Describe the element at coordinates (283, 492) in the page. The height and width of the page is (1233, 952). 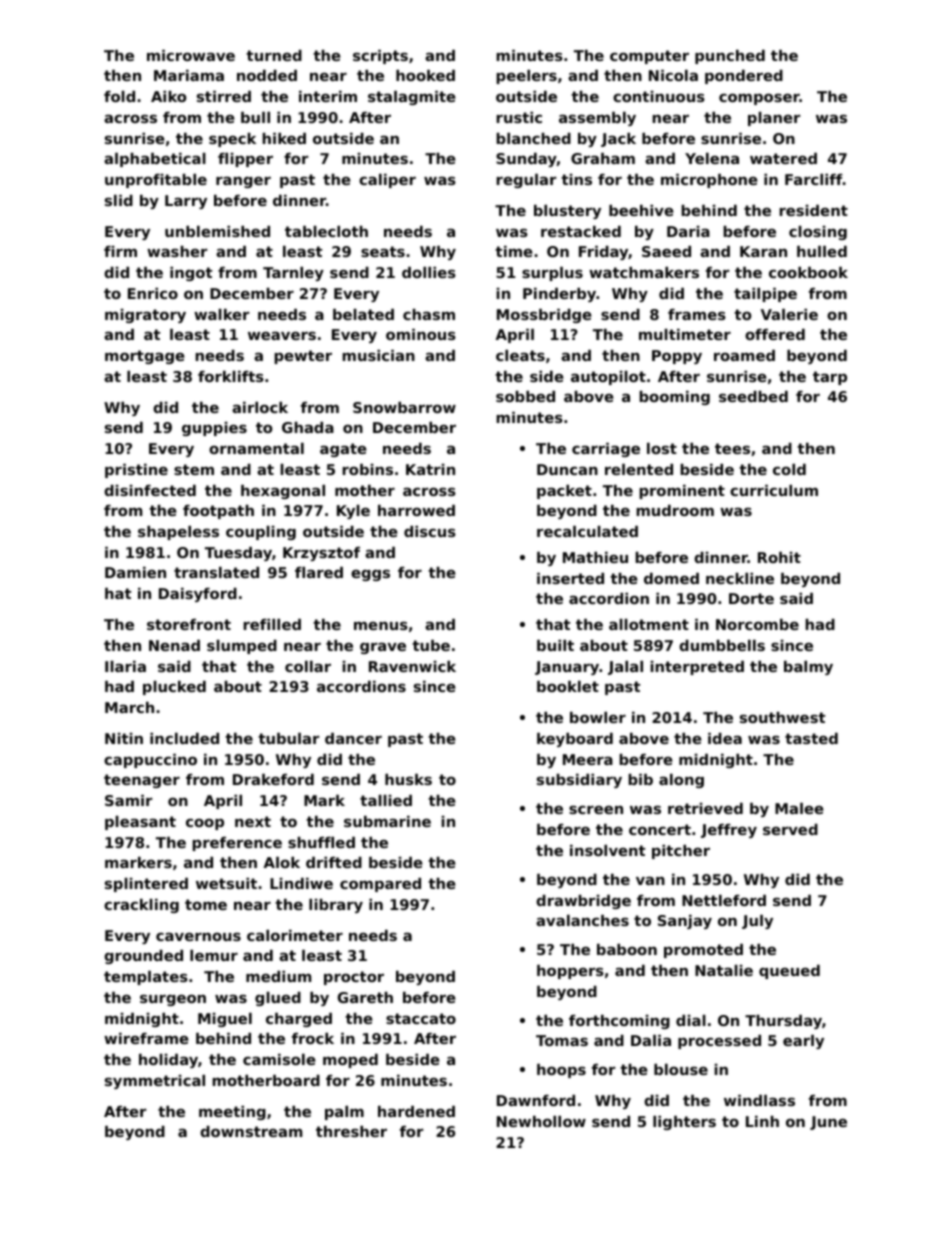
I see `hexagonal` at that location.
